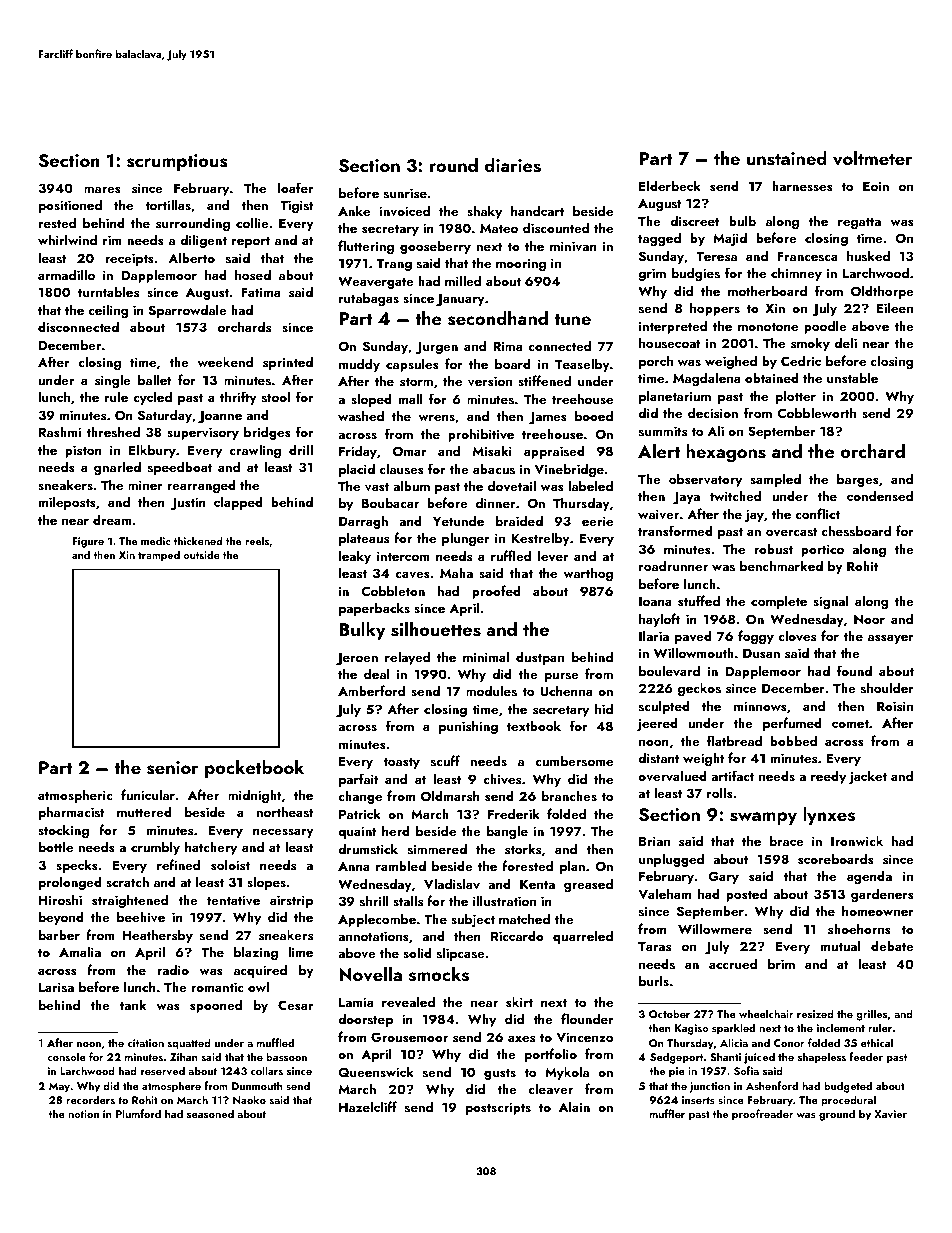 The height and width of the page is (1233, 952). What do you see at coordinates (553, 555) in the page?
I see `lever` at bounding box center [553, 555].
